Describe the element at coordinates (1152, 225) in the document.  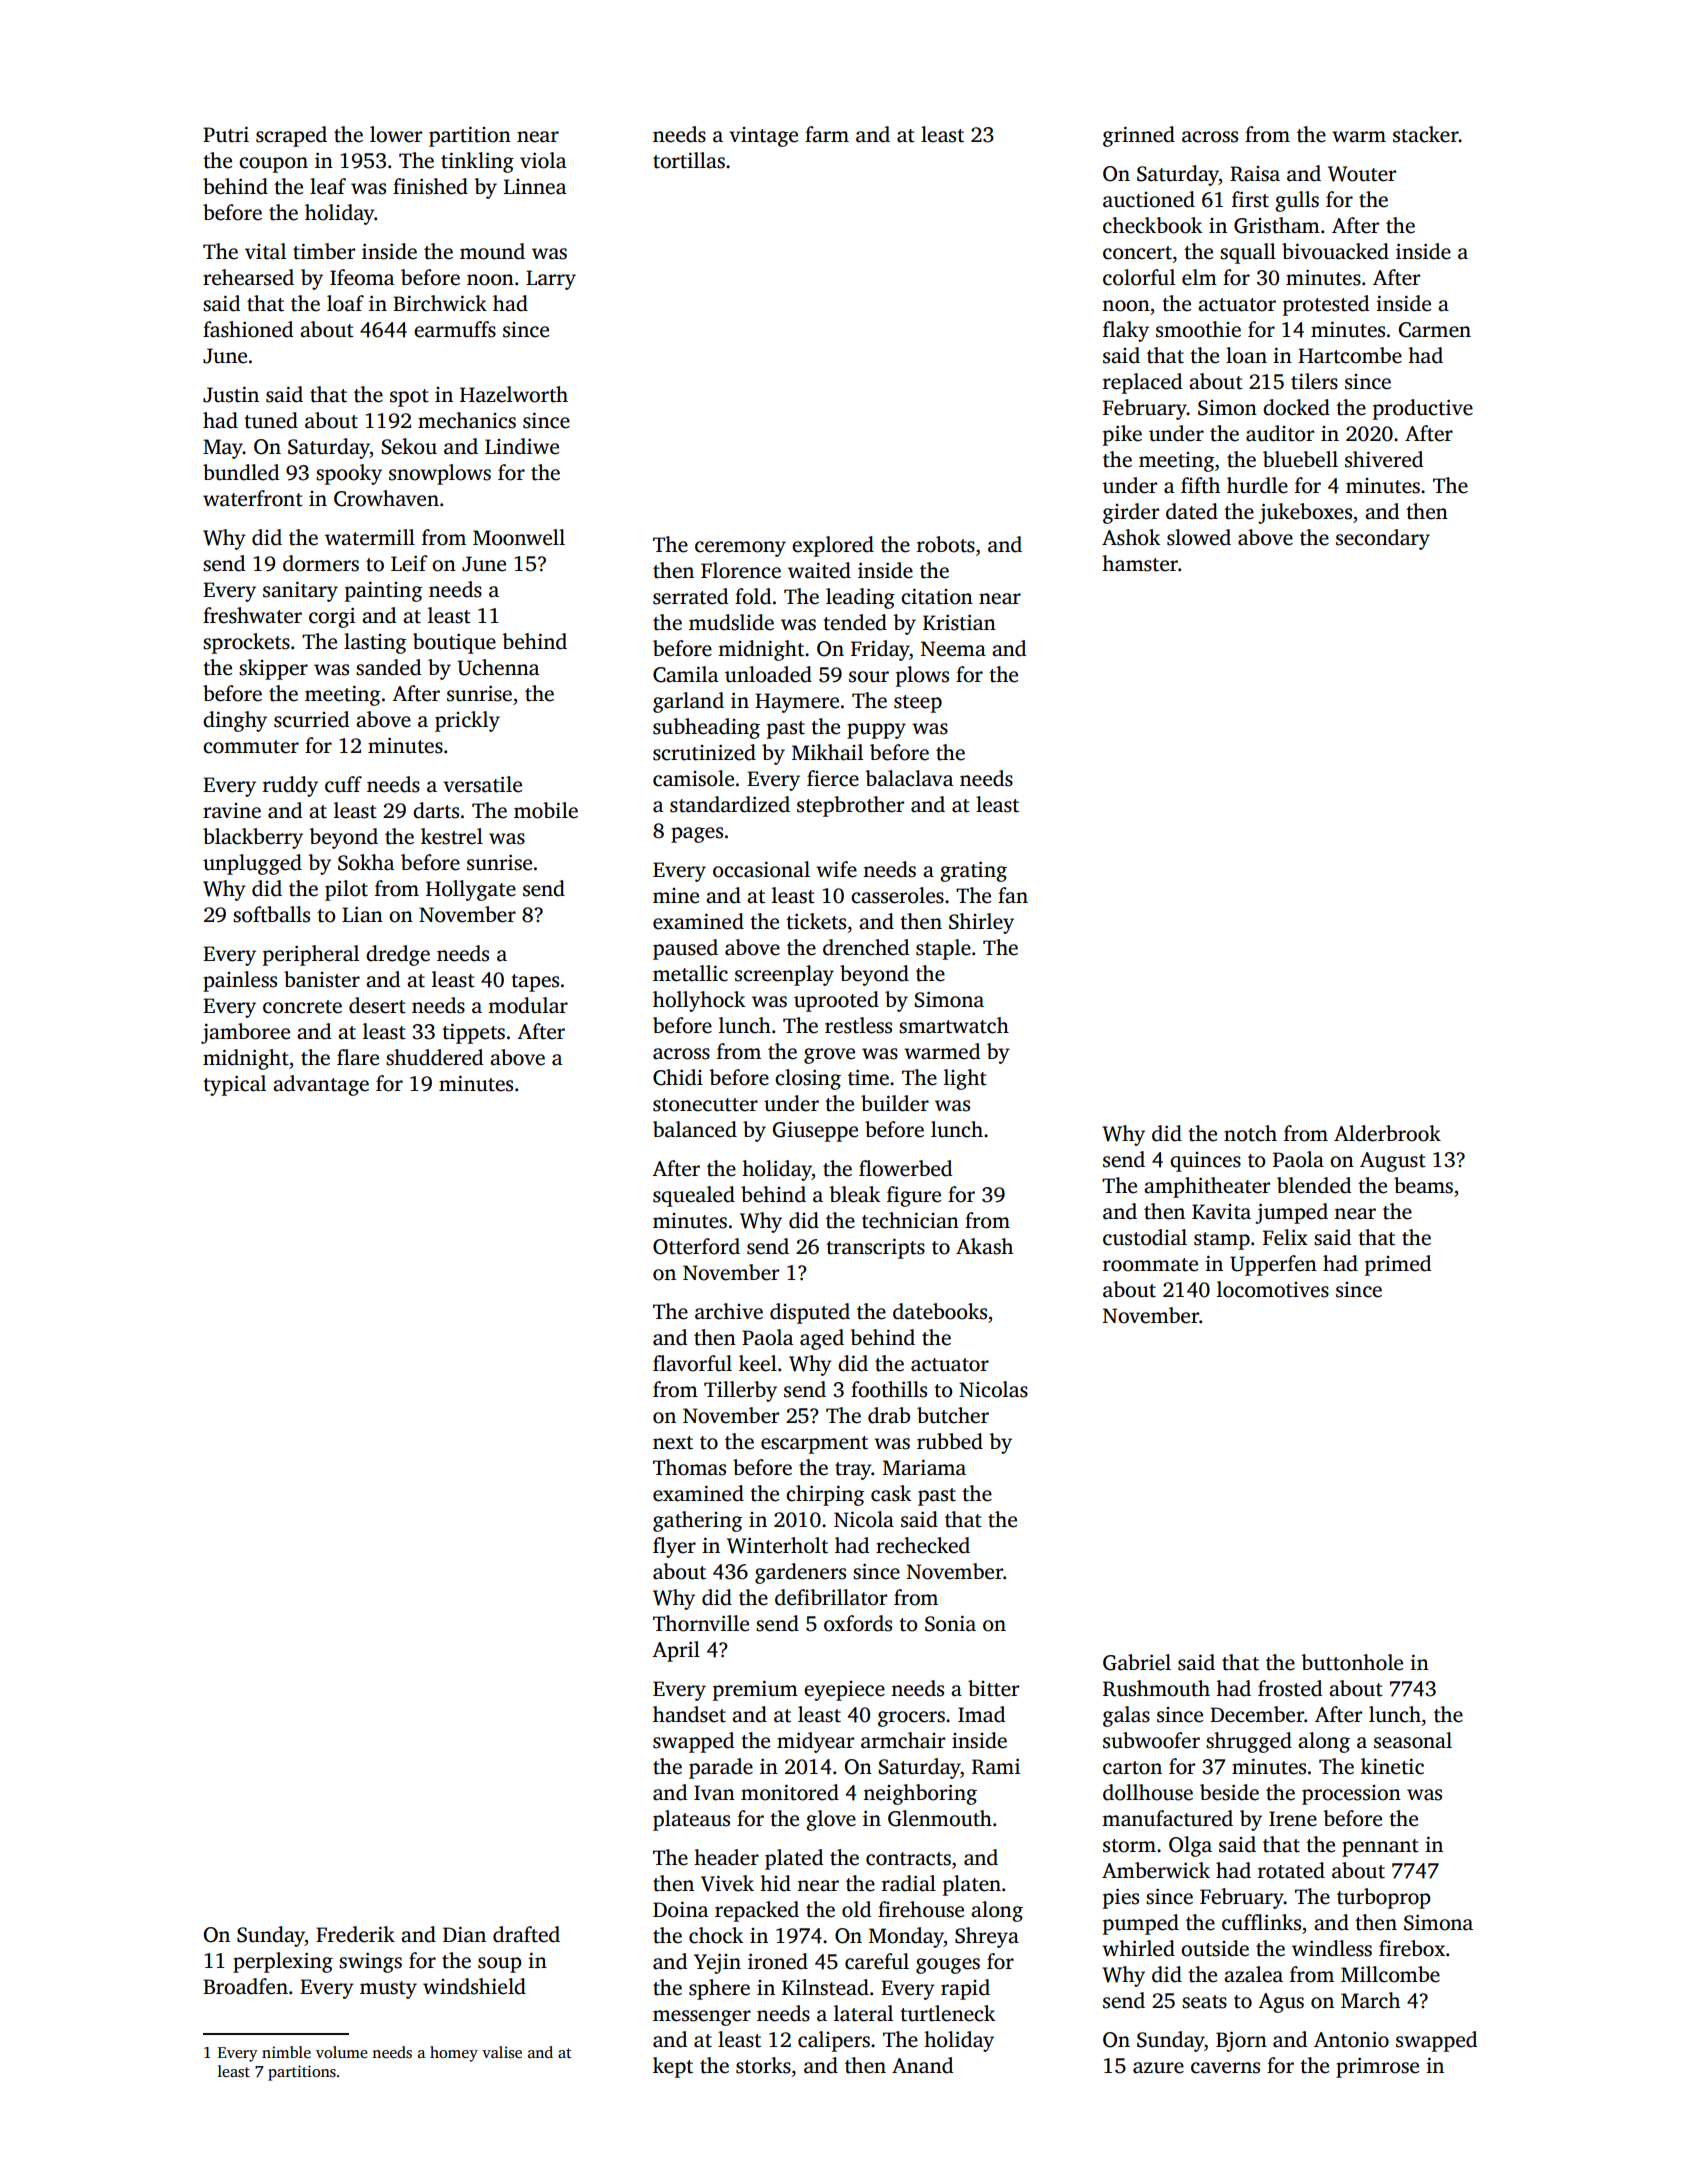
I see `checkbook` at that location.
